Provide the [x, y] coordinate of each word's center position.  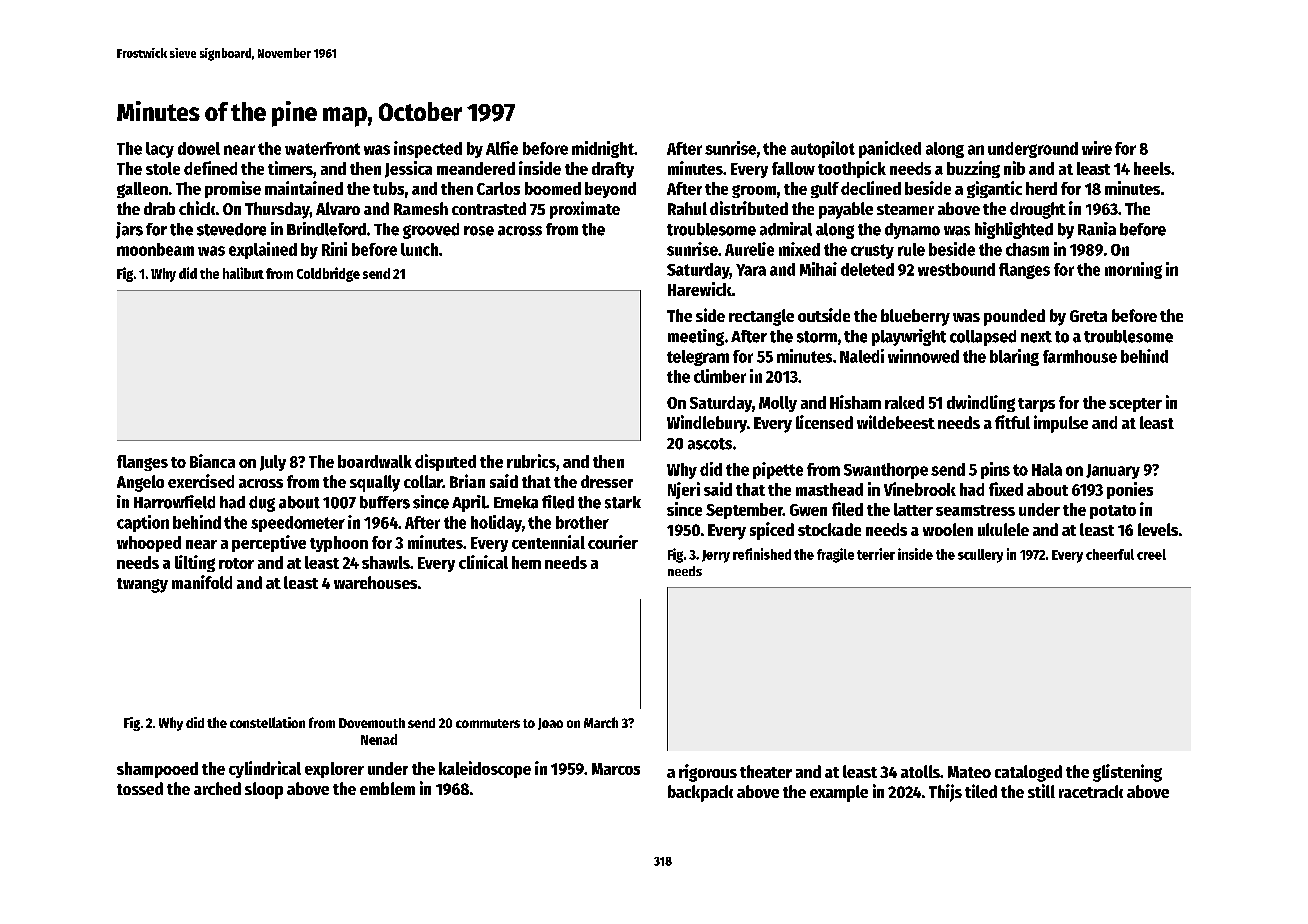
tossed [140, 788]
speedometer [298, 524]
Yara [751, 270]
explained [263, 250]
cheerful [1110, 554]
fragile [835, 555]
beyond [610, 190]
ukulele [1003, 529]
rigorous [708, 773]
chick [197, 208]
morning [1133, 270]
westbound [956, 269]
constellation [267, 722]
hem [526, 562]
